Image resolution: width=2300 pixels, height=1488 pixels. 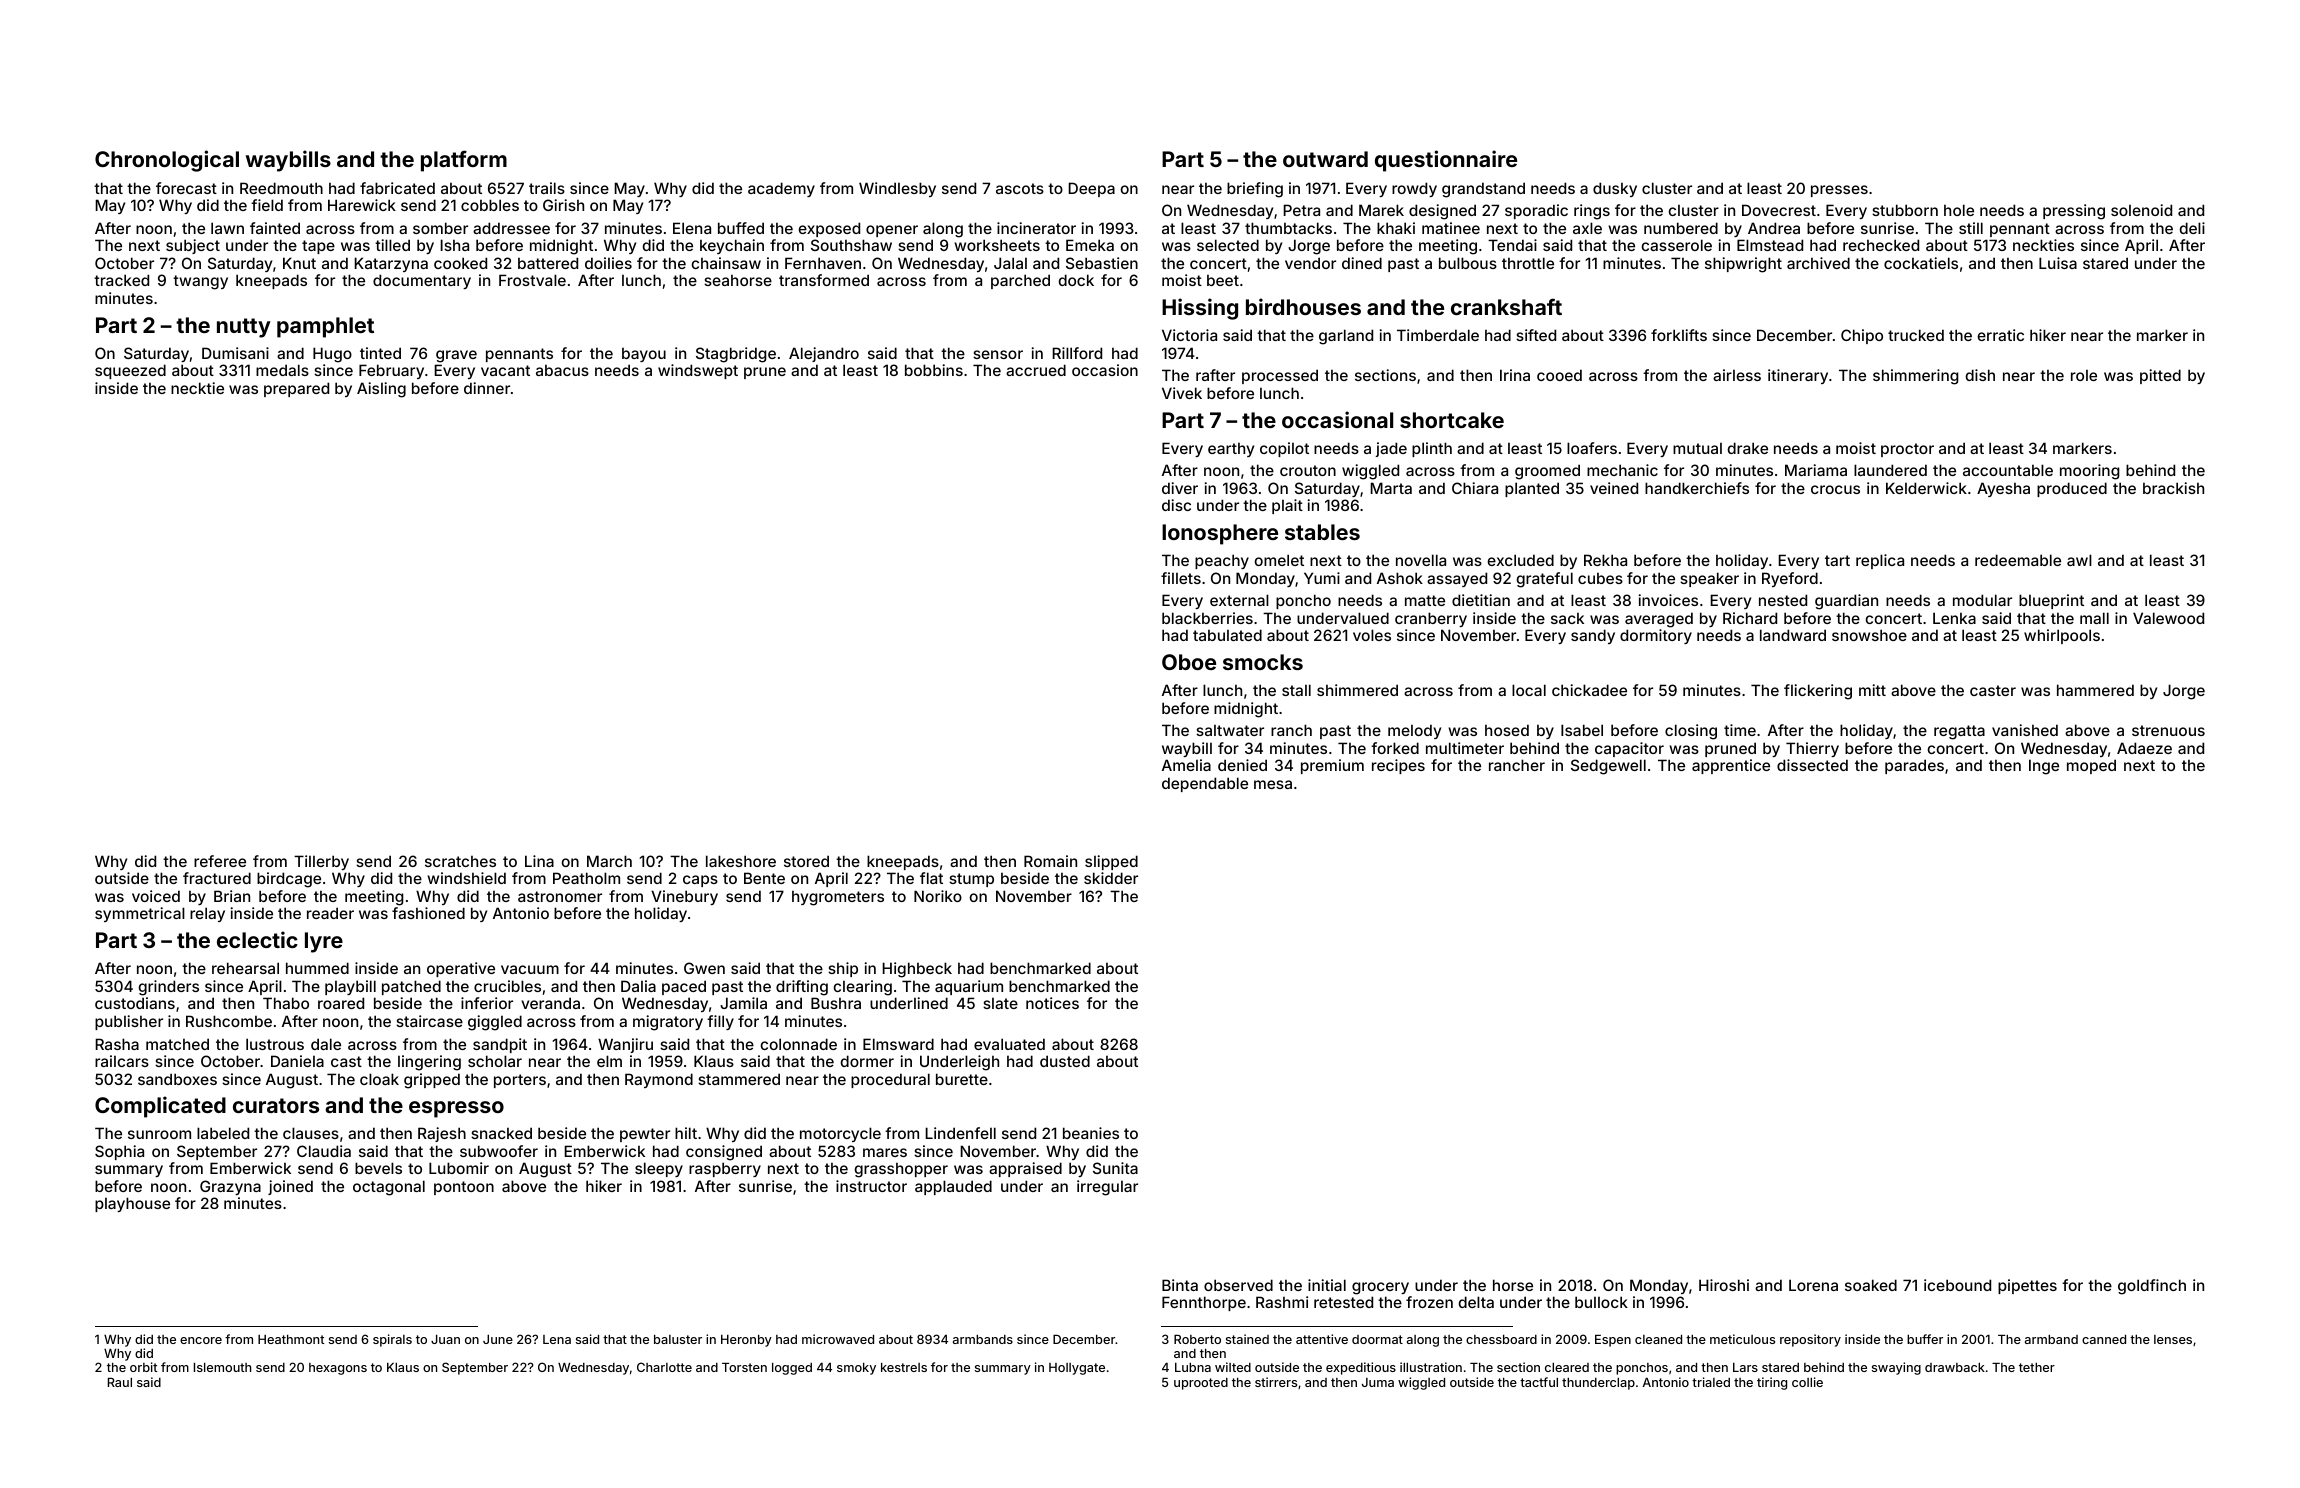 I want to click on dinner, so click(x=487, y=388).
